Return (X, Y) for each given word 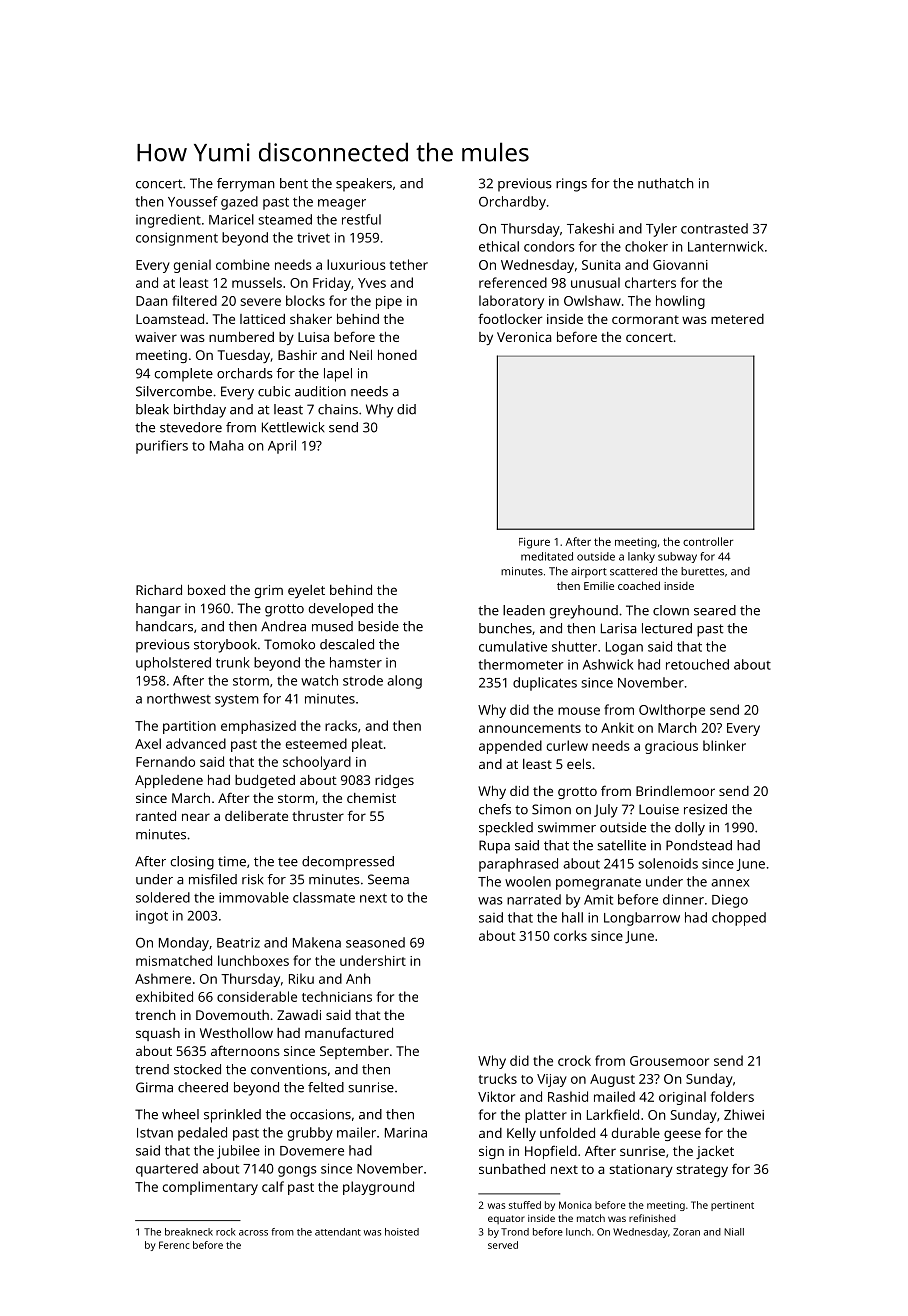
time (232, 861)
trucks (498, 1078)
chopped (739, 919)
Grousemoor (669, 1061)
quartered (167, 1170)
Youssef (193, 201)
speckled (506, 829)
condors (549, 246)
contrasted (714, 228)
